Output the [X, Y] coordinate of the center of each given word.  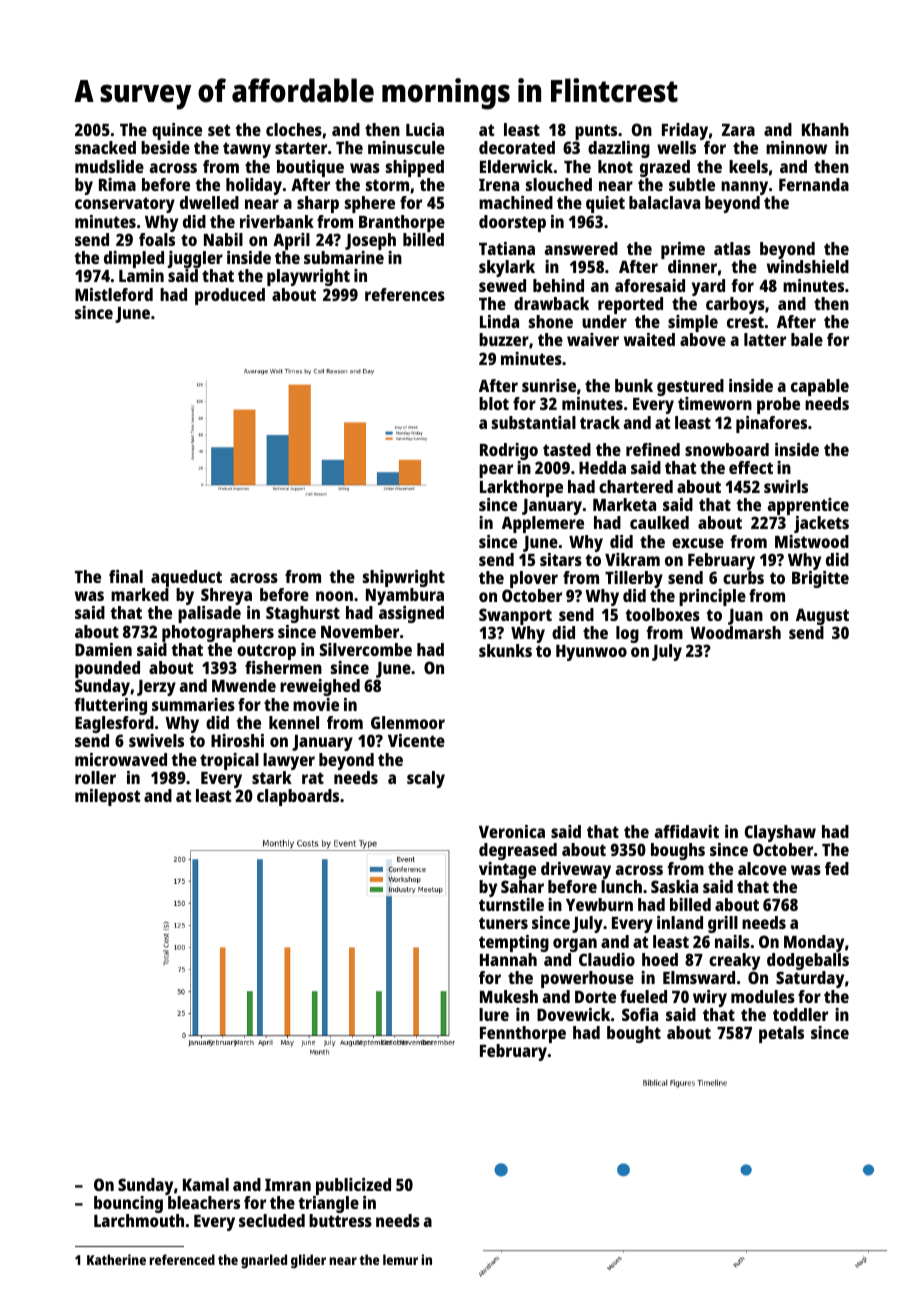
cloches [294, 129]
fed [837, 868]
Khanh [825, 129]
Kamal [206, 1184]
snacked [105, 147]
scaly [426, 779]
